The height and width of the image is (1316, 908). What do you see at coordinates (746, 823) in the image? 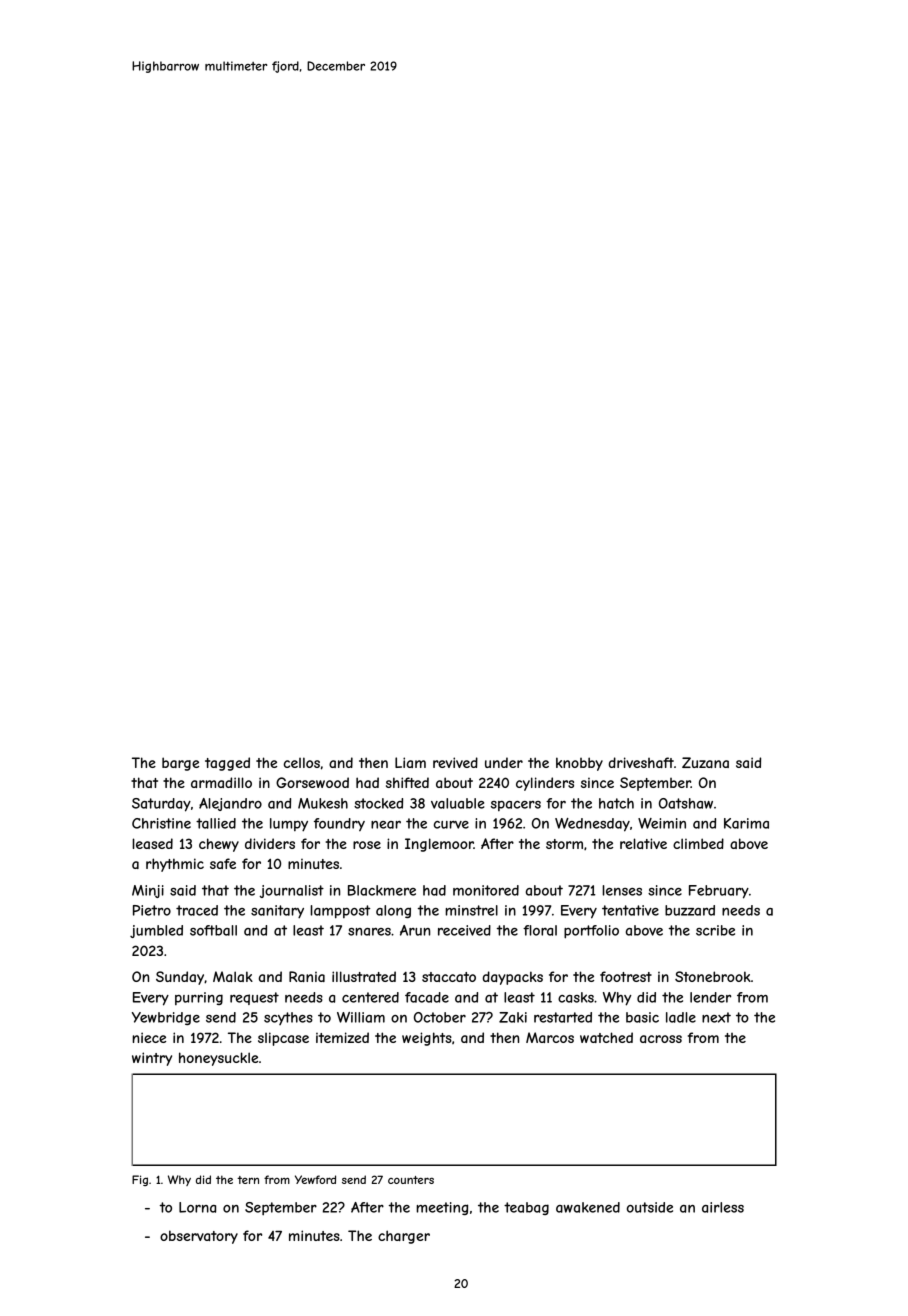
I see `Karima` at bounding box center [746, 823].
